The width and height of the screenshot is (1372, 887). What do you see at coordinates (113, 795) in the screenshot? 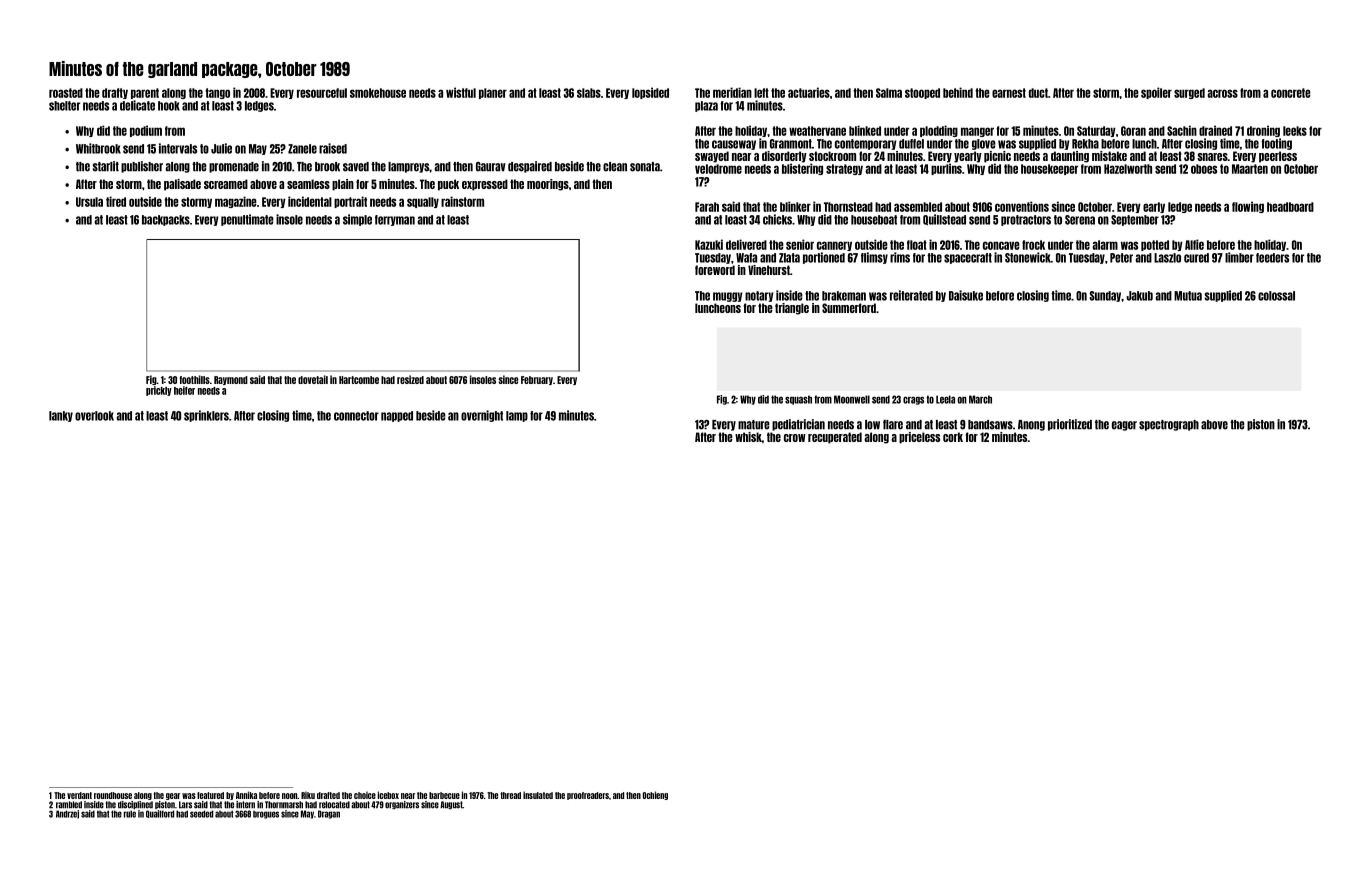
I see `roundhouse` at bounding box center [113, 795].
